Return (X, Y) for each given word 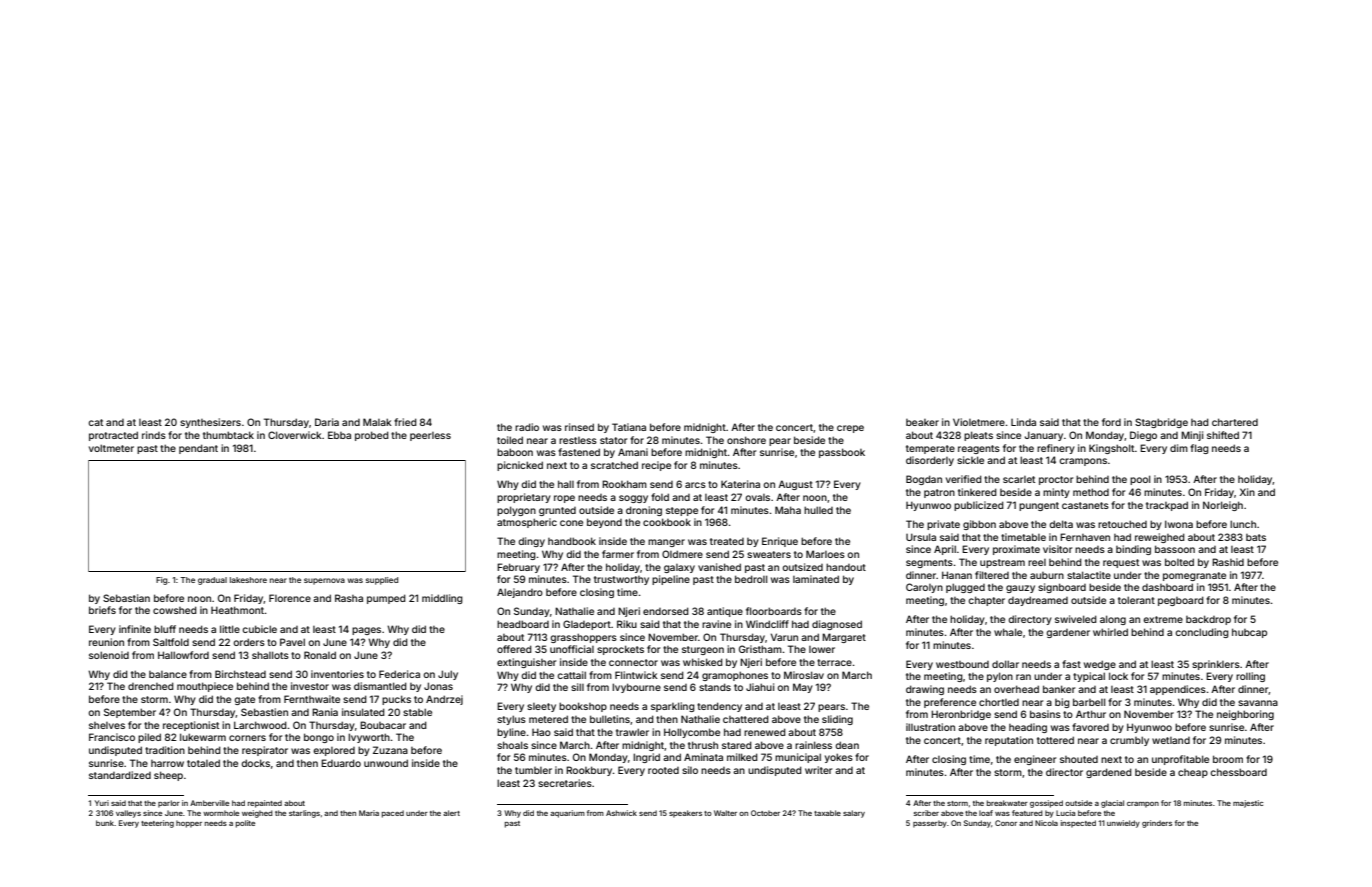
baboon (515, 452)
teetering (157, 824)
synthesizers (210, 423)
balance (168, 674)
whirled (1110, 632)
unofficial (572, 649)
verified (964, 479)
